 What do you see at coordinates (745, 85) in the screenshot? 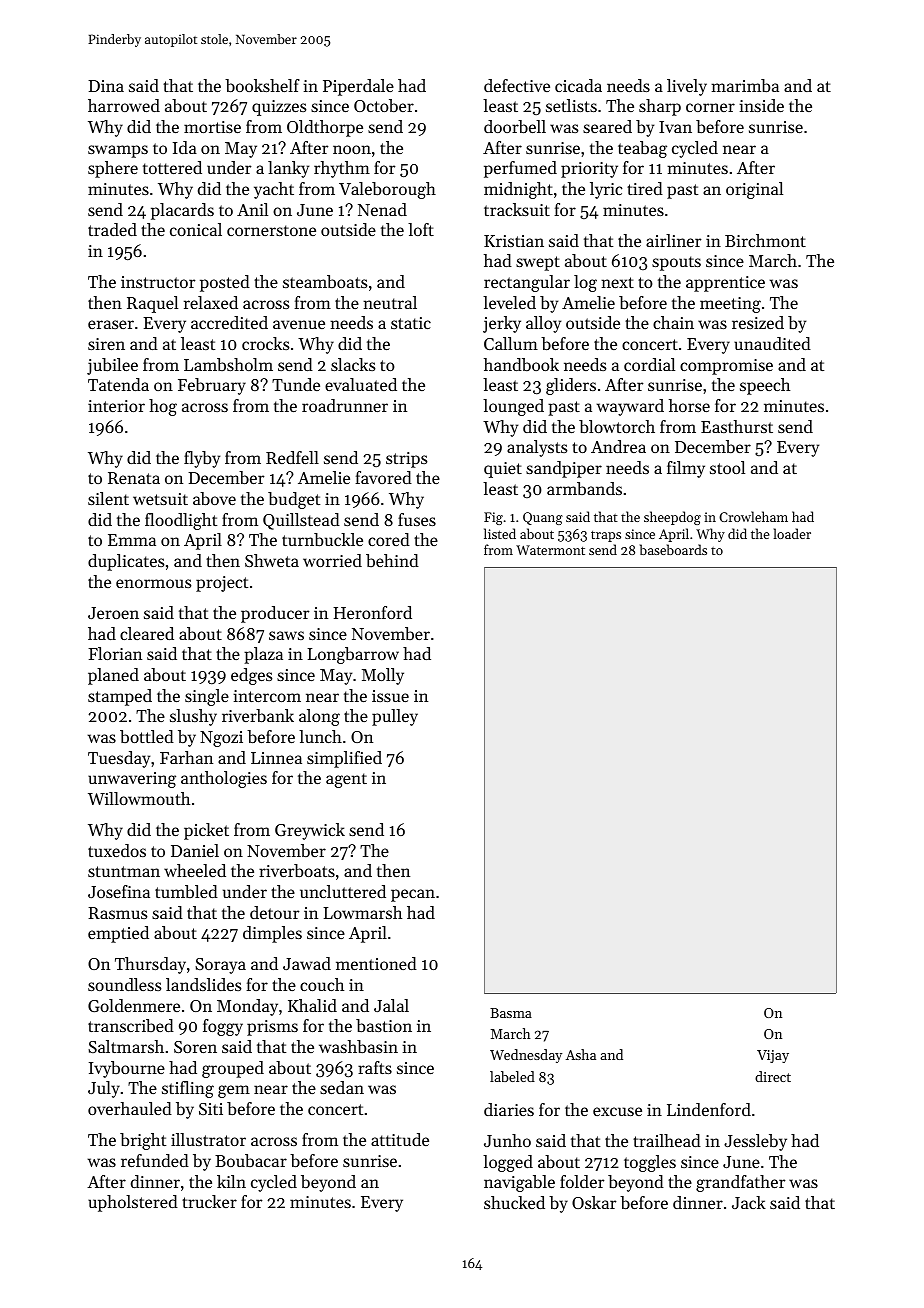
I see `marimba` at bounding box center [745, 85].
